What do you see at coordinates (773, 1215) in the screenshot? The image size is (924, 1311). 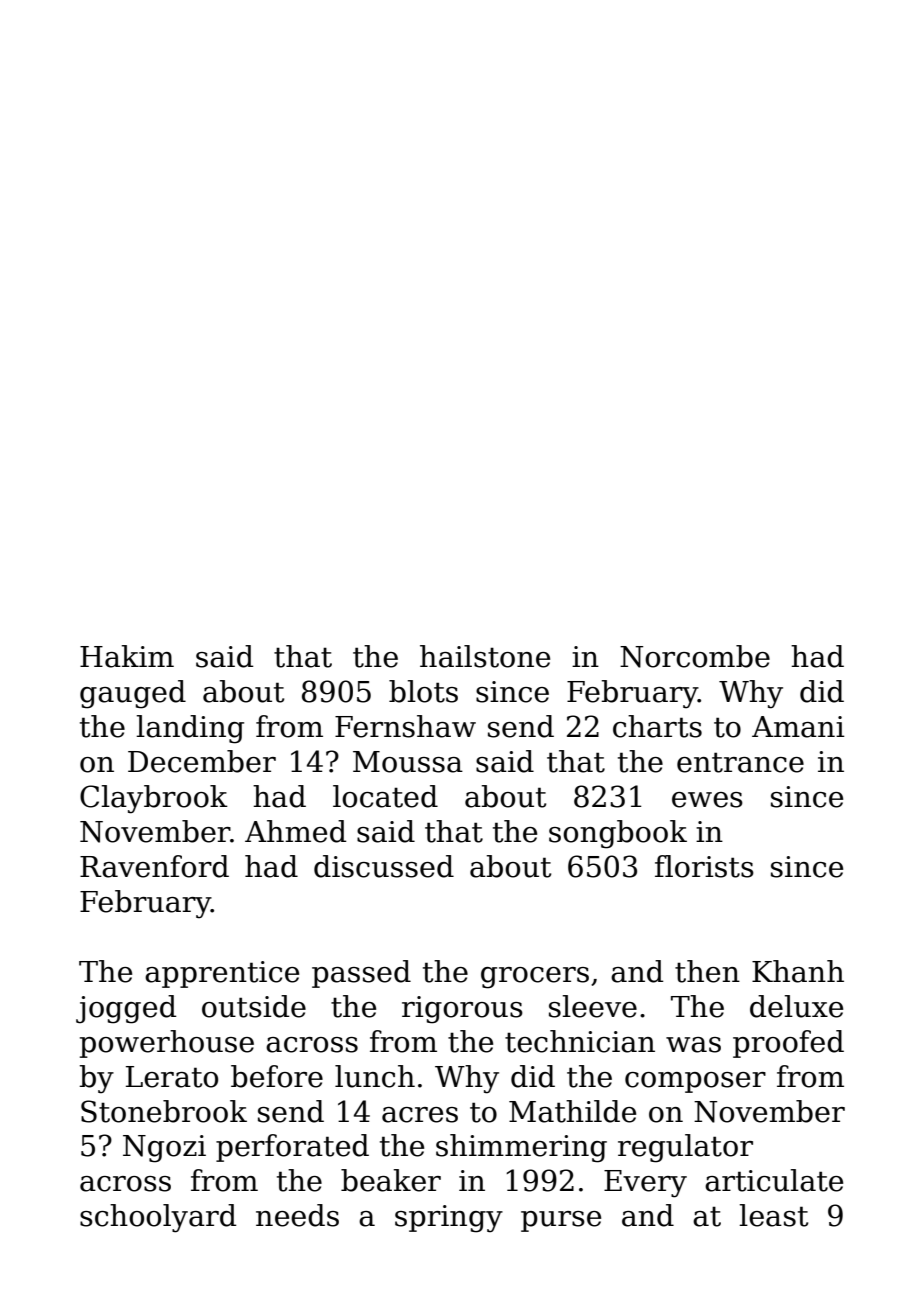 I see `least` at bounding box center [773, 1215].
